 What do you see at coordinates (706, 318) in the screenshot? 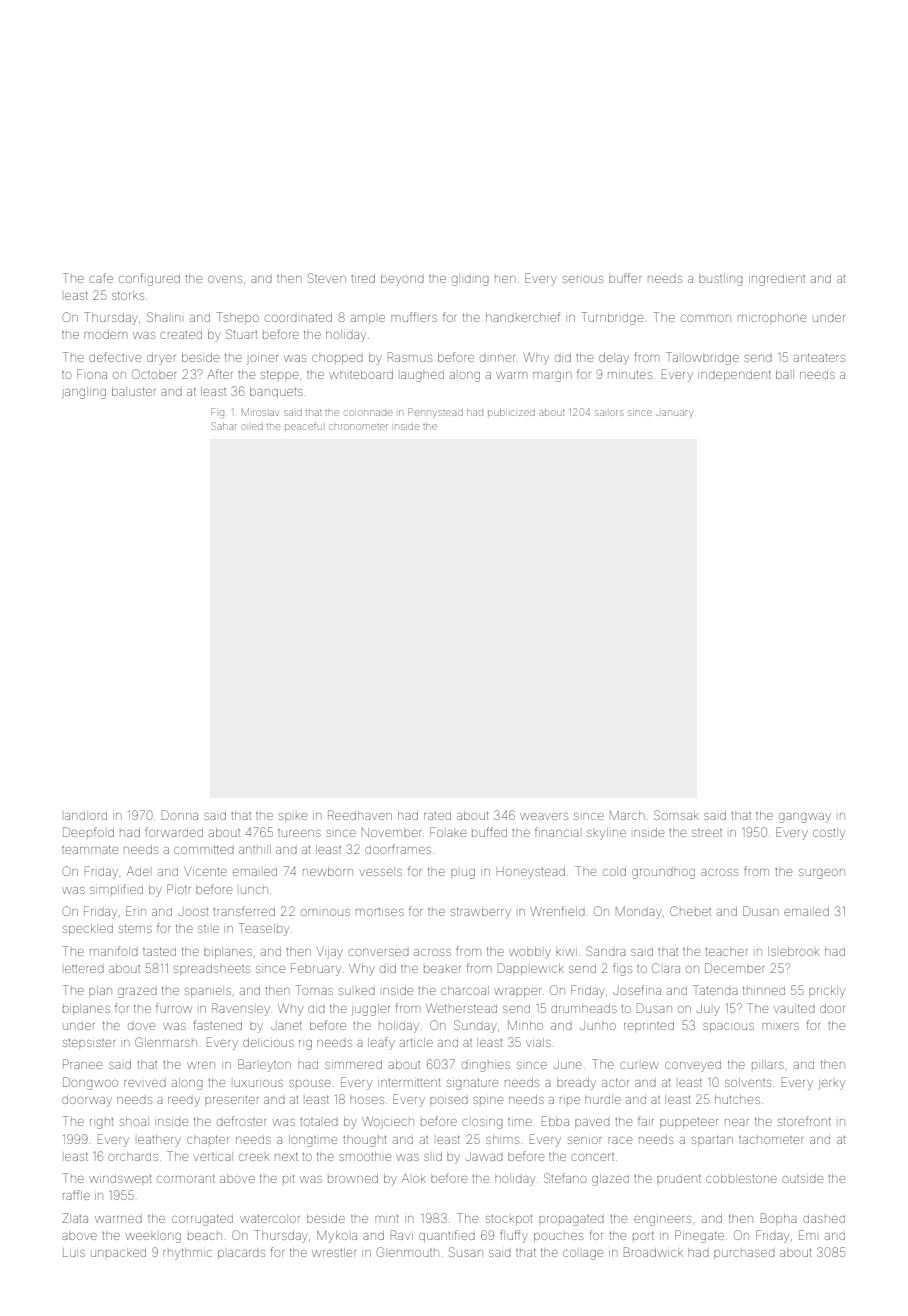
I see `common` at bounding box center [706, 318].
